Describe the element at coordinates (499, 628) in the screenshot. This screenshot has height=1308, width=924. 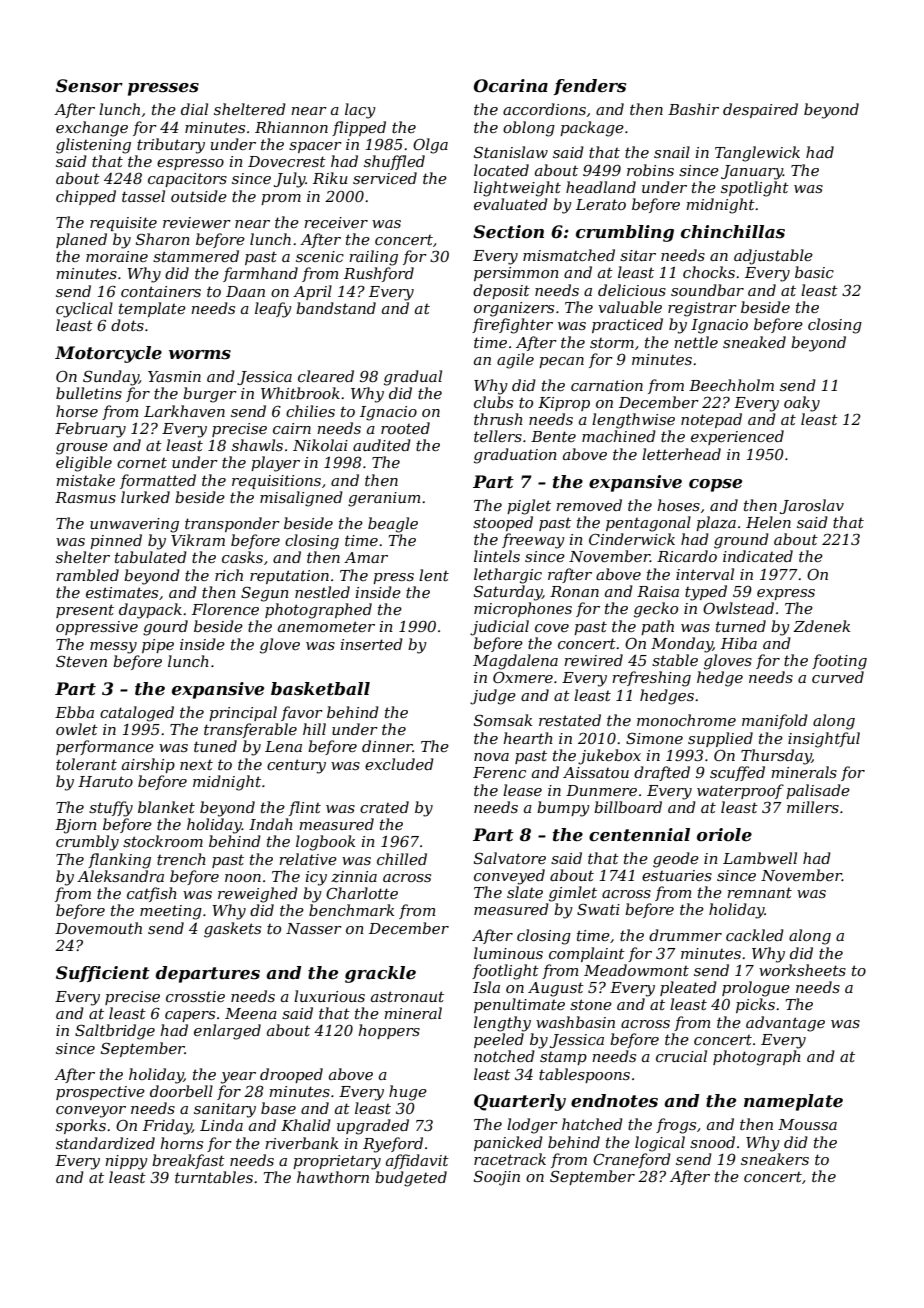
I see `judicial` at that location.
